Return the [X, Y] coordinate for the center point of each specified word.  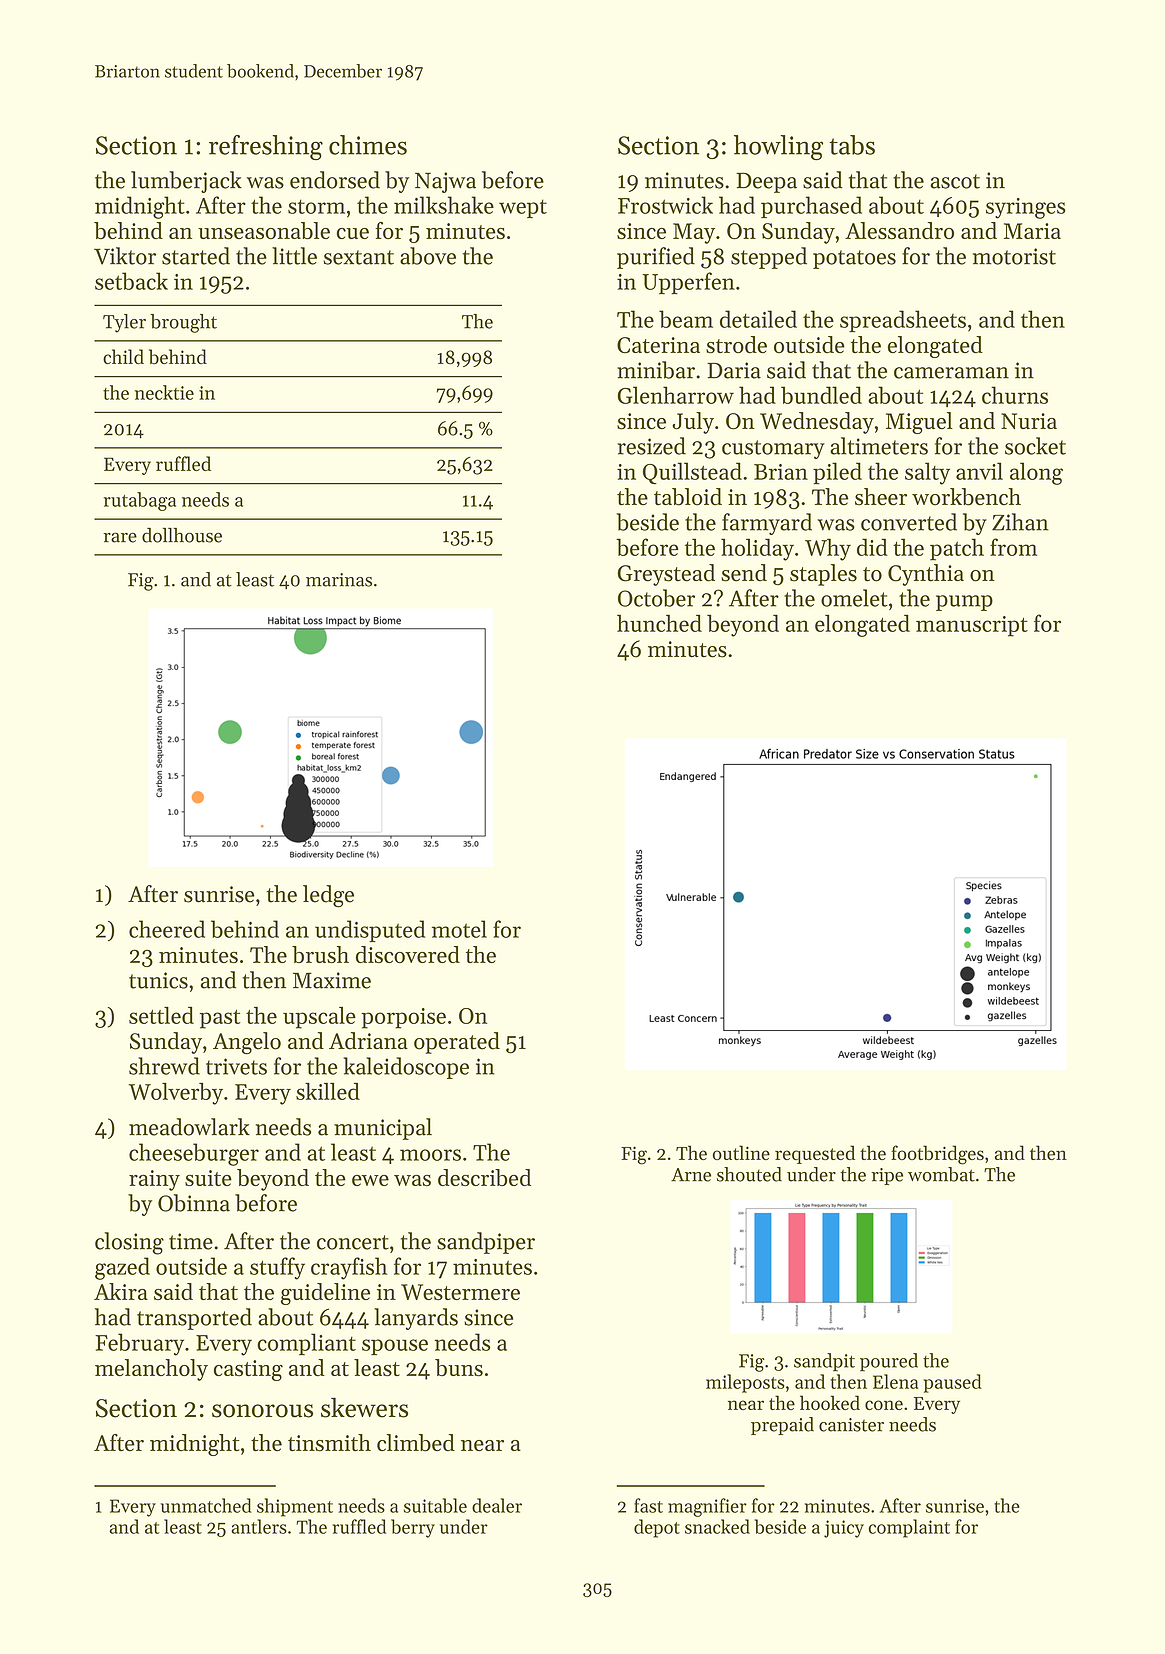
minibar [656, 370]
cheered [167, 929]
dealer [497, 1505]
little [294, 256]
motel [459, 929]
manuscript [972, 626]
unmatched [206, 1505]
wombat [941, 1174]
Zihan [1020, 522]
